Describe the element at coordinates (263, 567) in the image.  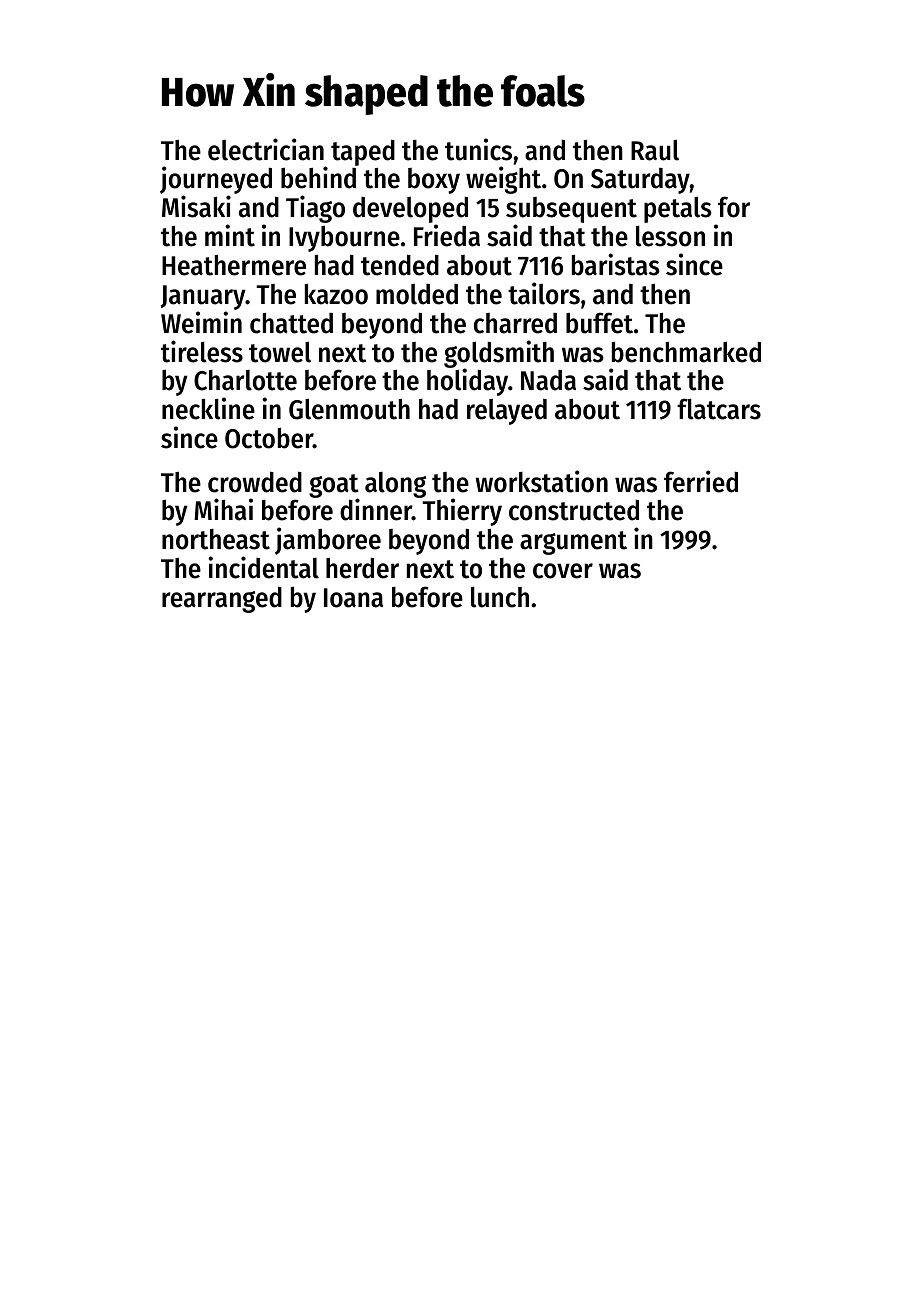
I see `incidental` at that location.
